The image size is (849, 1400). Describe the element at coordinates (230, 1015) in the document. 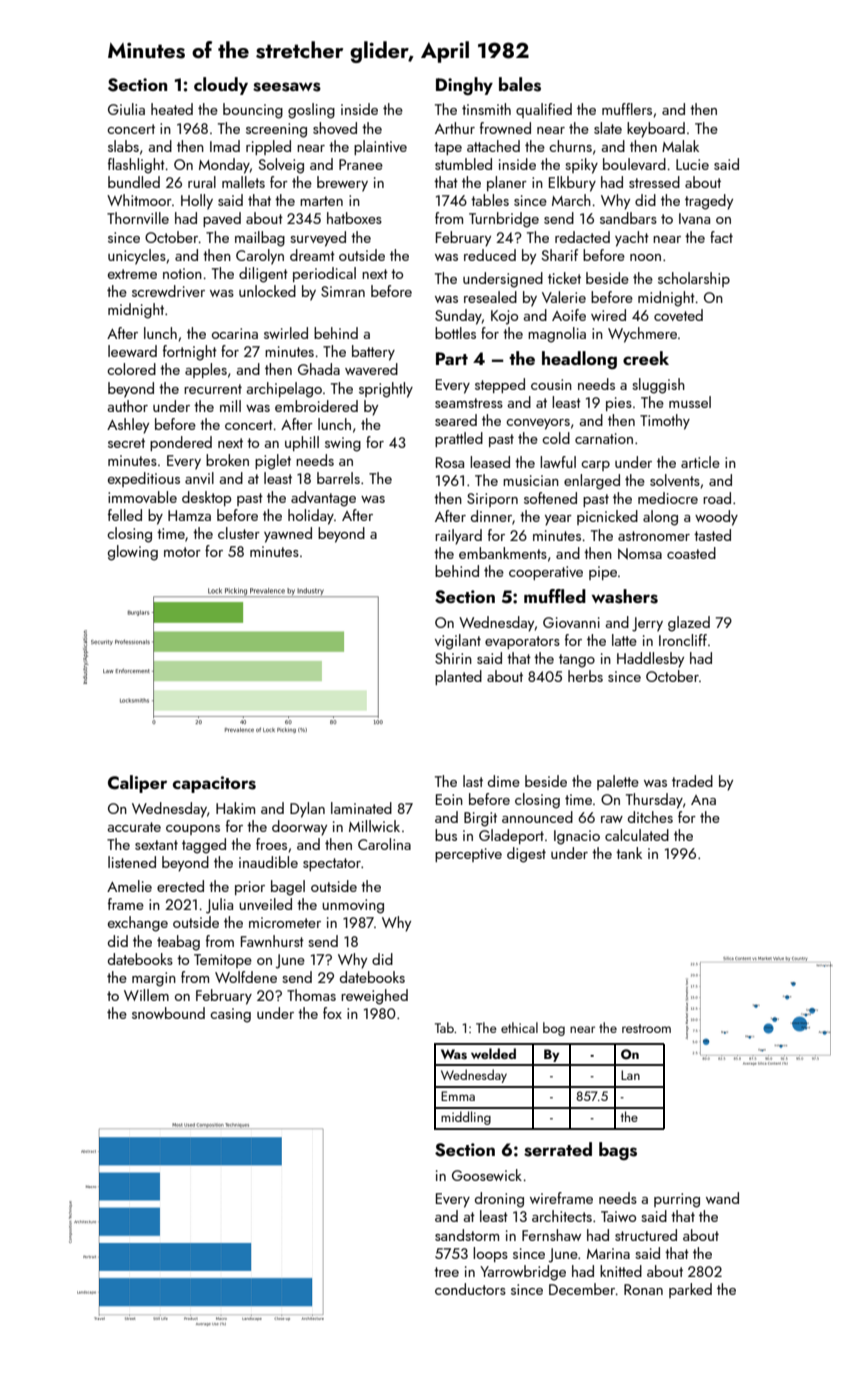

I see `casing` at that location.
